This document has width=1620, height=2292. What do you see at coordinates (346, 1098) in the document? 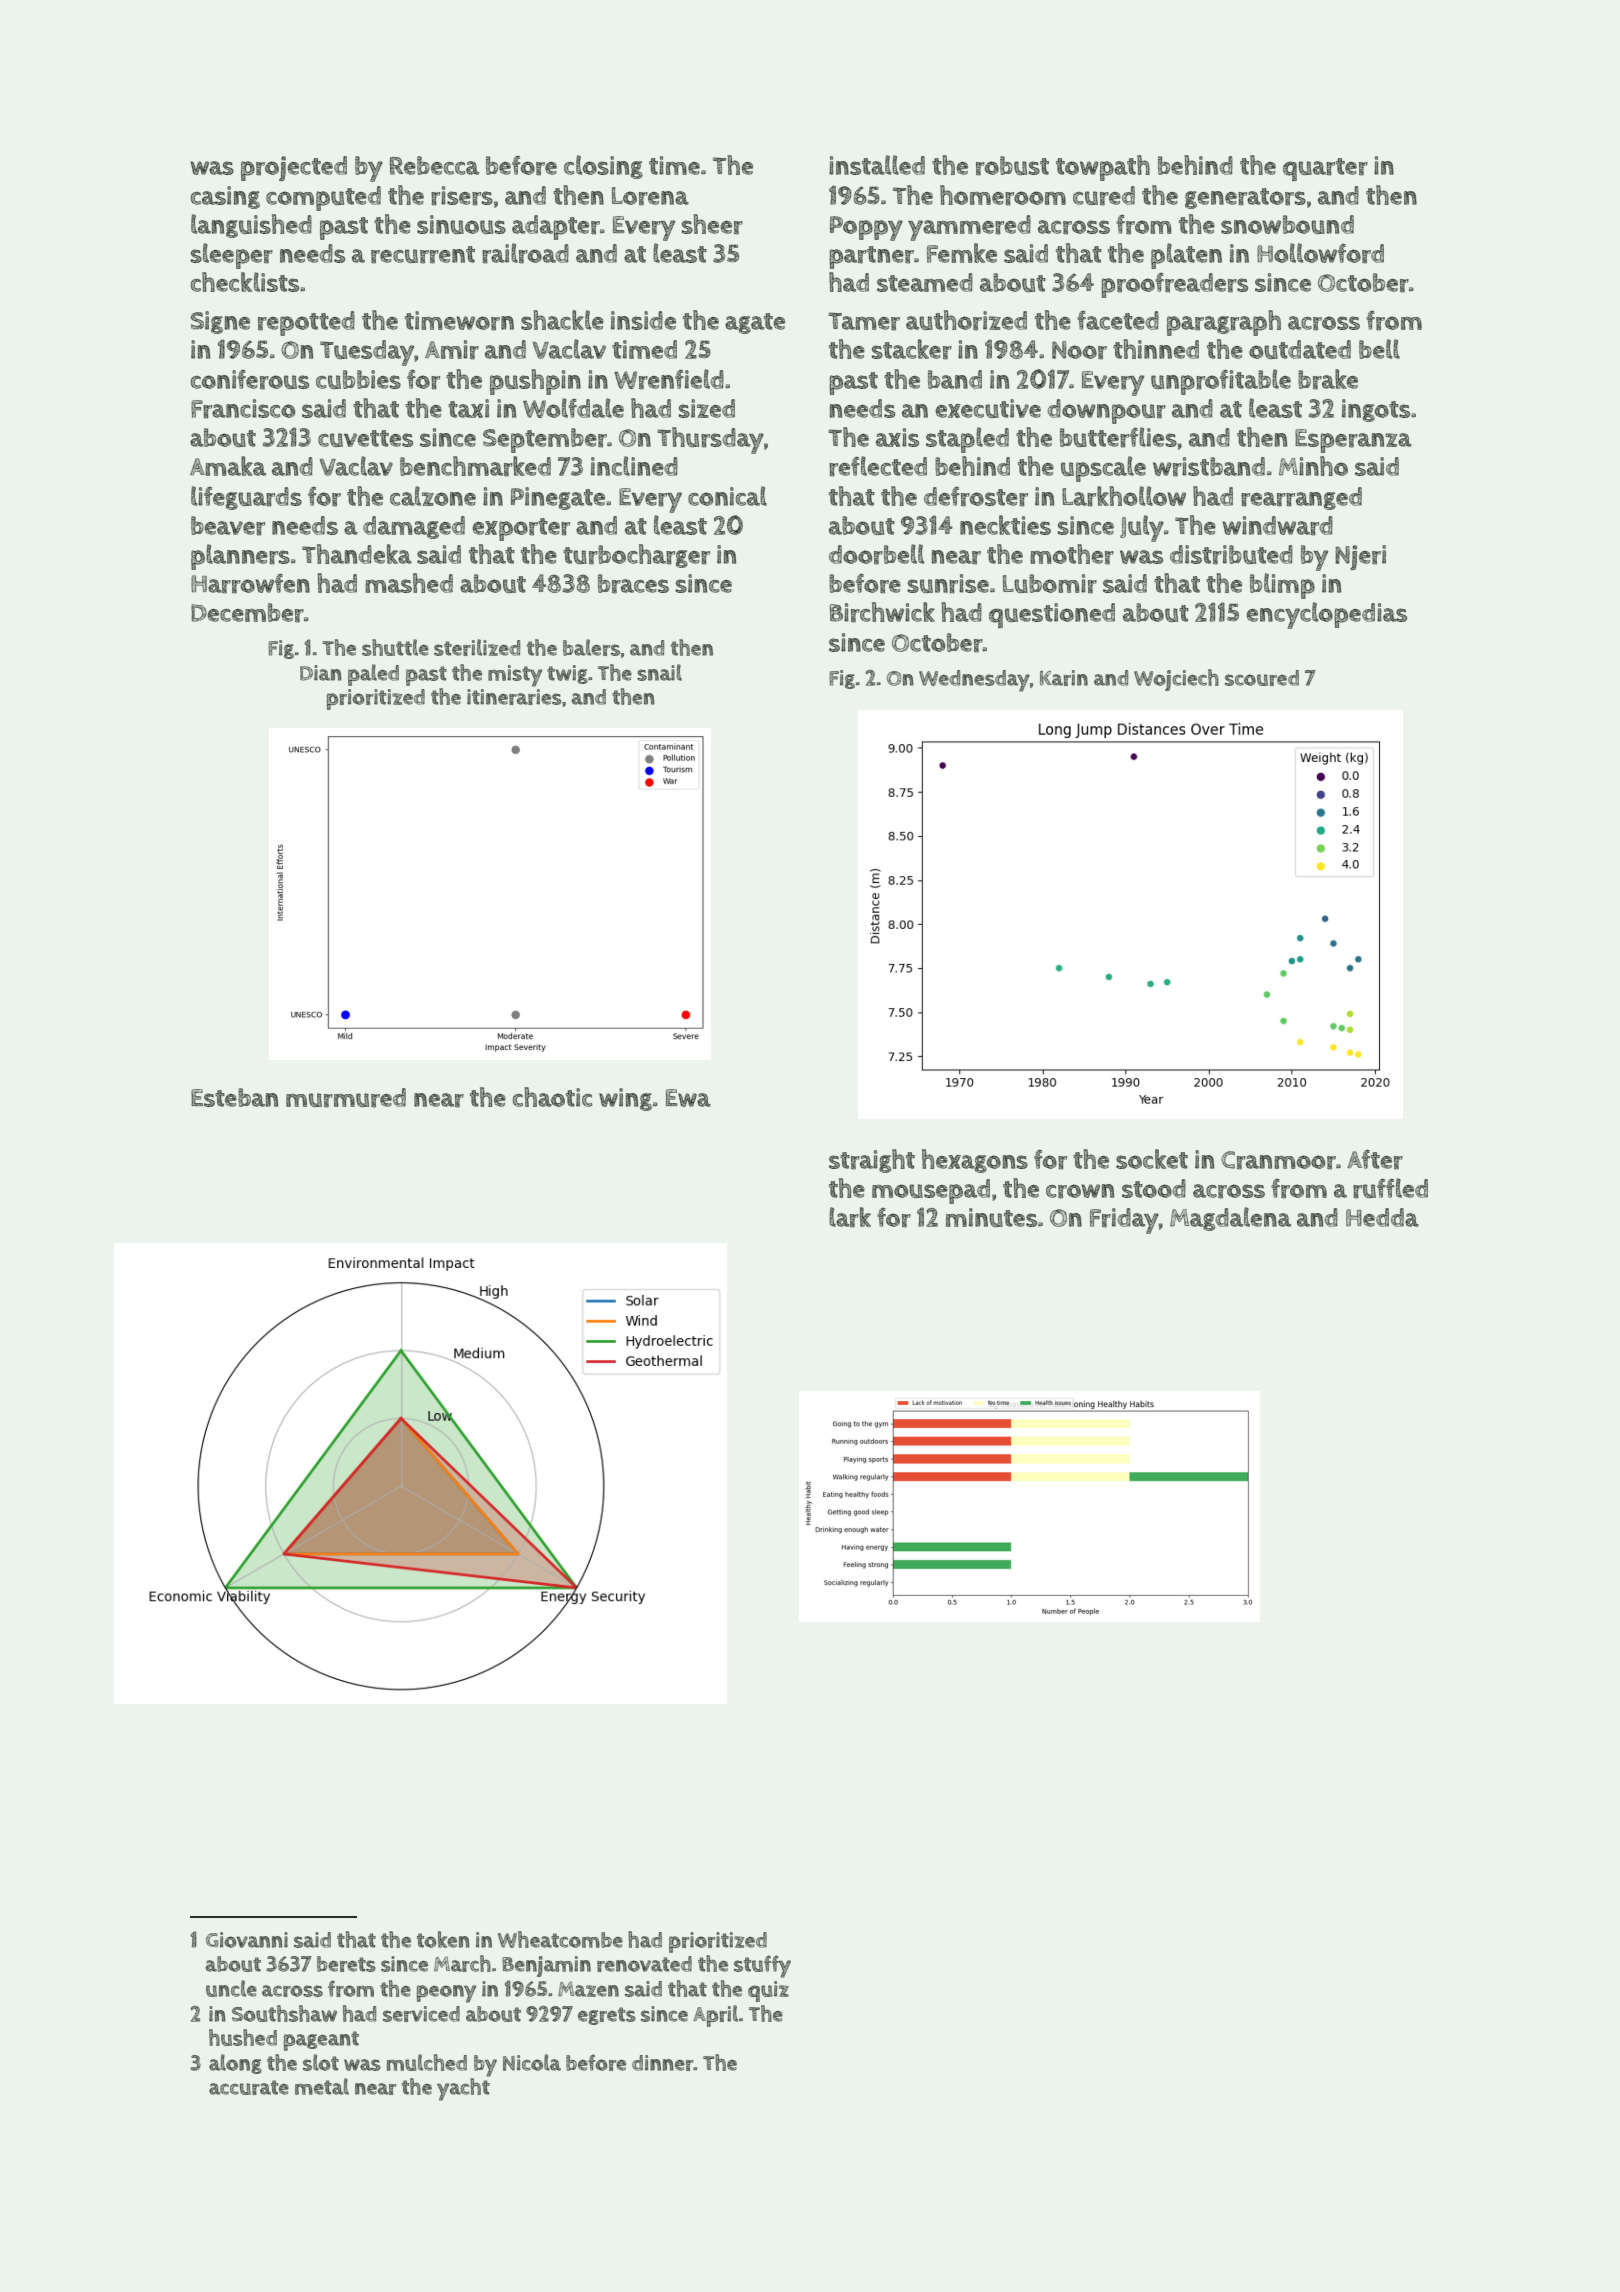
I see `murmured` at bounding box center [346, 1098].
